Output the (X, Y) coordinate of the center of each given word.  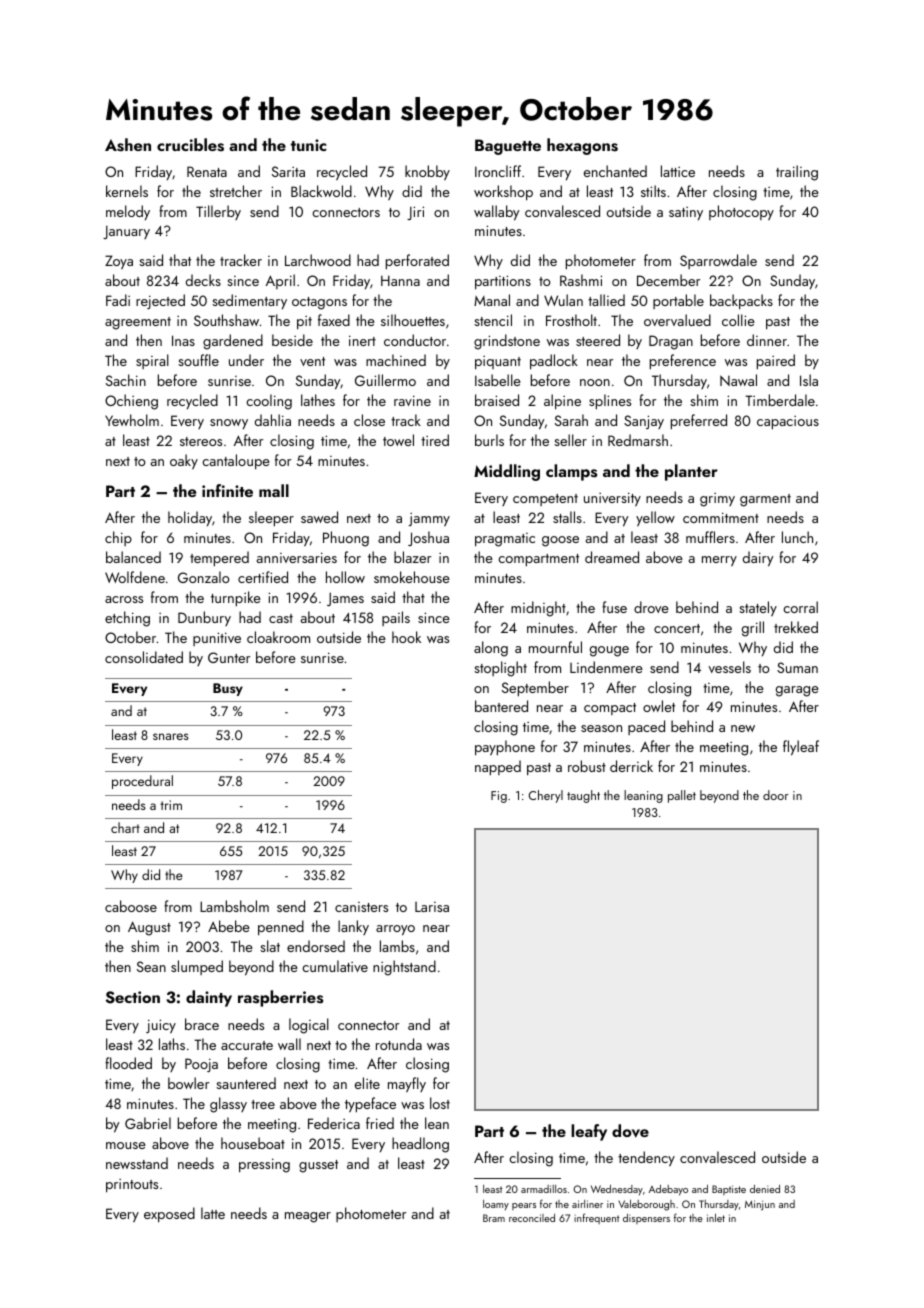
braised (497, 400)
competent (545, 500)
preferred (699, 421)
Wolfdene (135, 577)
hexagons (582, 146)
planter (691, 472)
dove (630, 1131)
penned (281, 927)
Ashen (128, 145)
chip (118, 538)
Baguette (508, 147)
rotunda (399, 1044)
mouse (126, 1145)
